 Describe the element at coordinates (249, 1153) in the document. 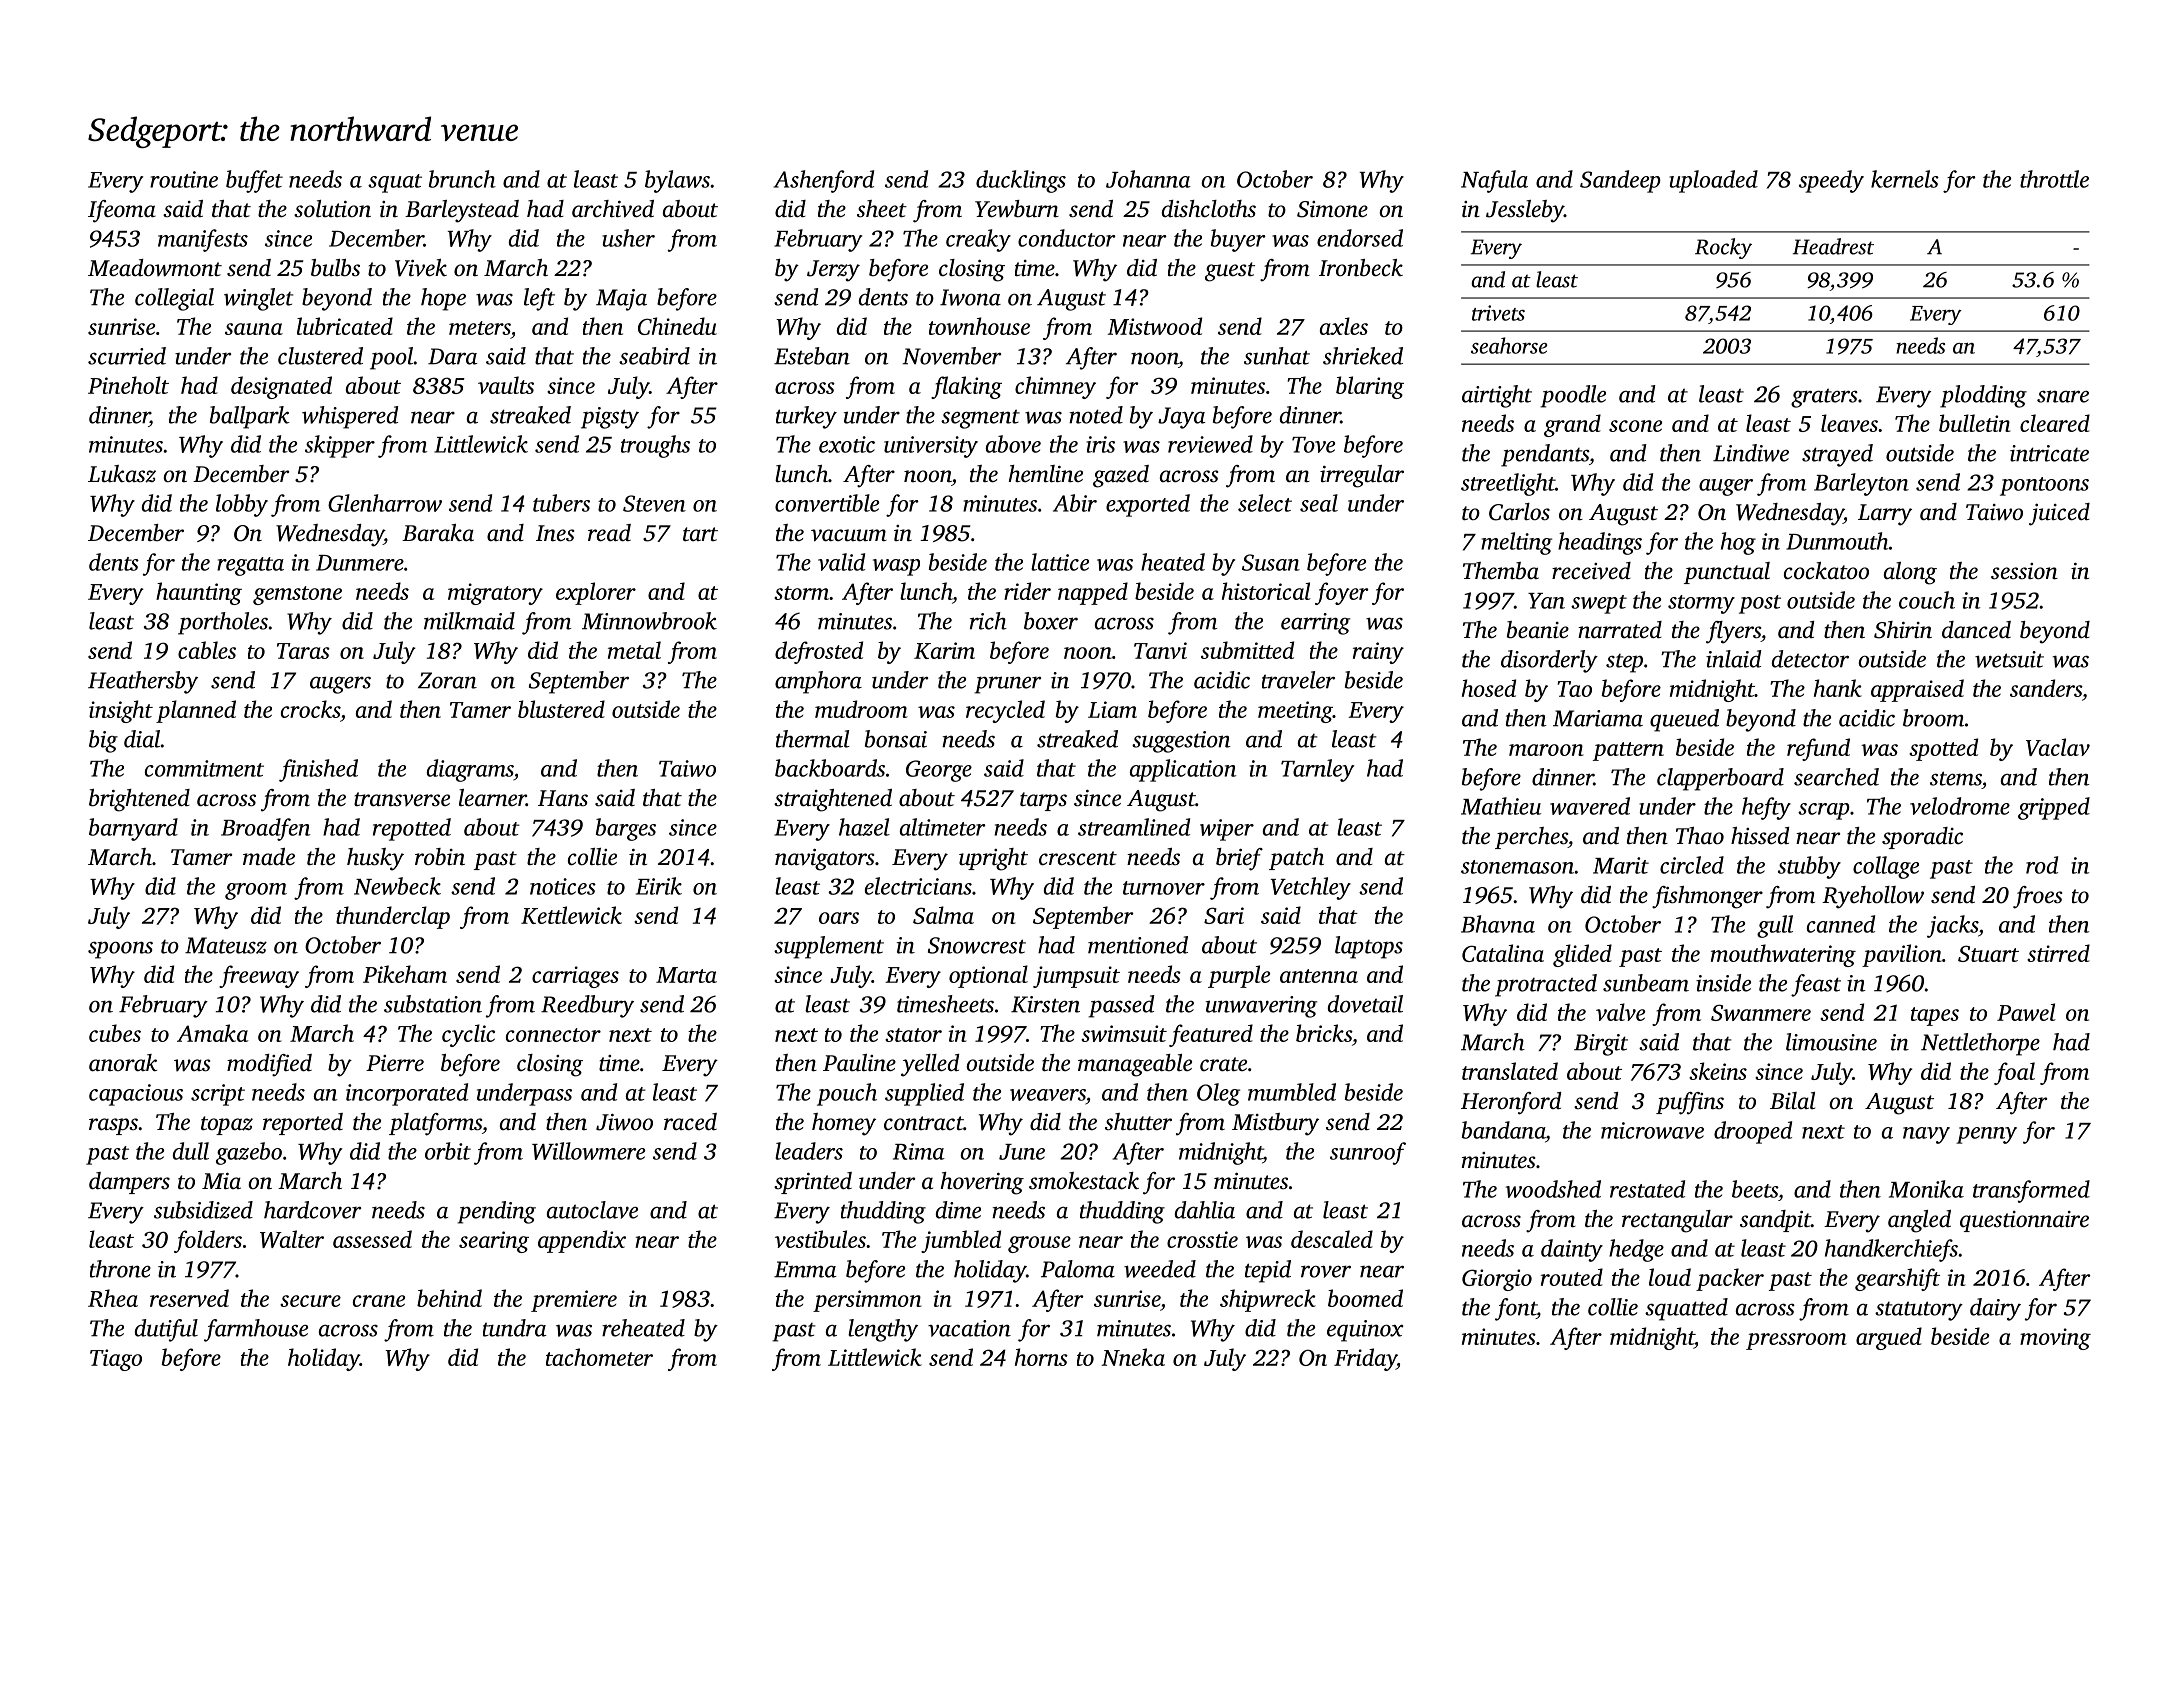

I see `gazebo` at that location.
